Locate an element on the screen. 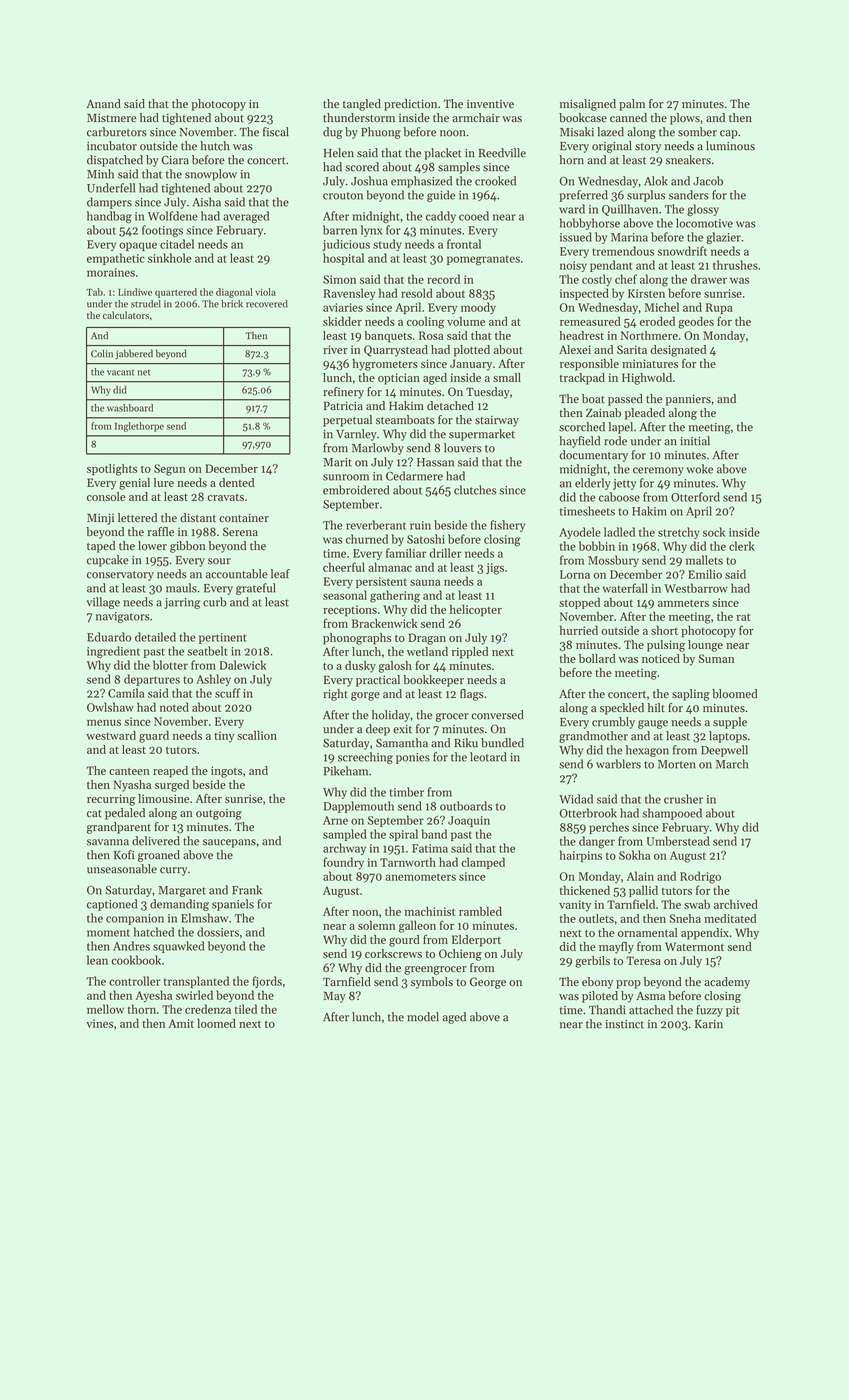  machinist is located at coordinates (429, 911).
